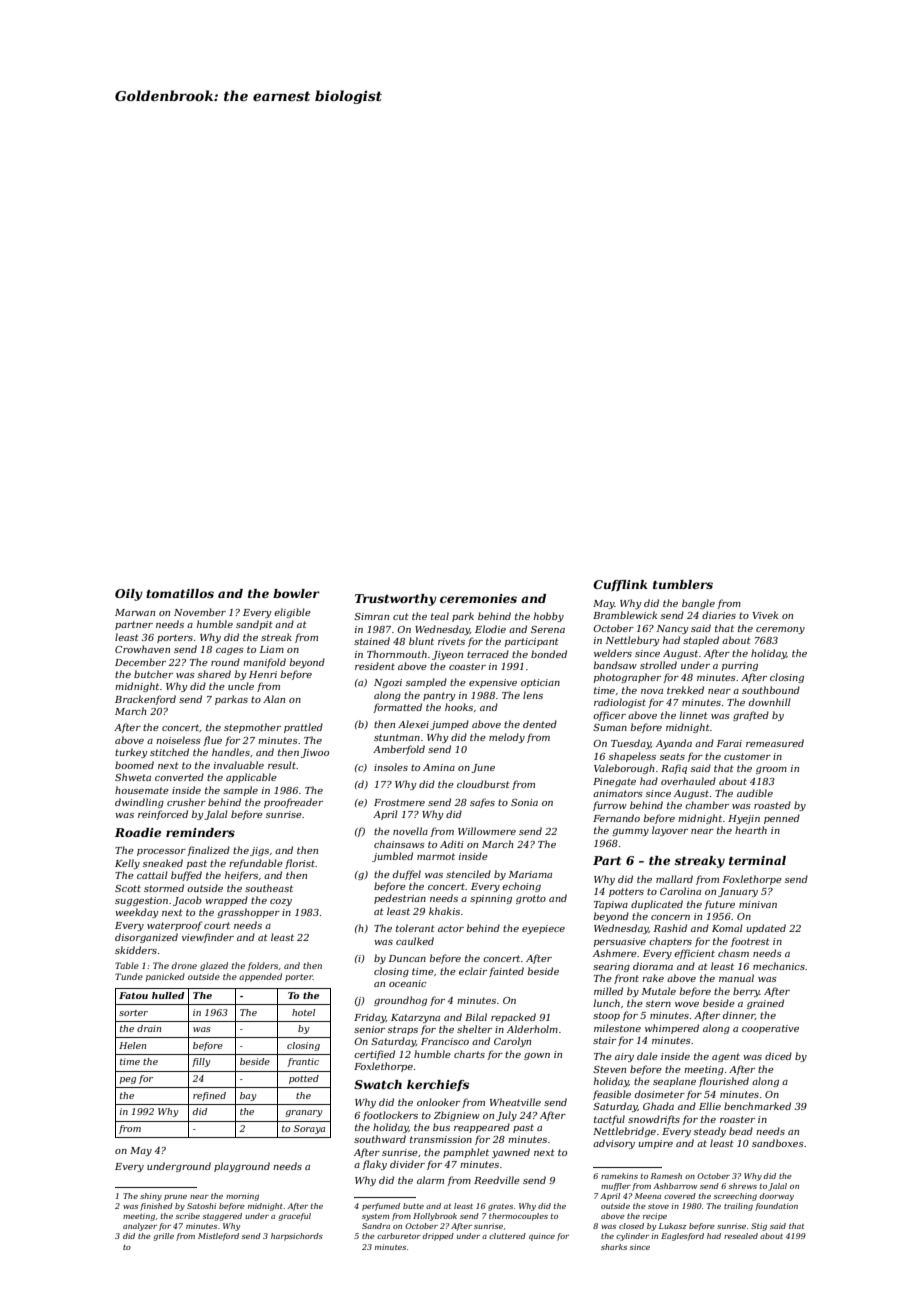  Describe the element at coordinates (765, 615) in the page. I see `Vivek` at that location.
